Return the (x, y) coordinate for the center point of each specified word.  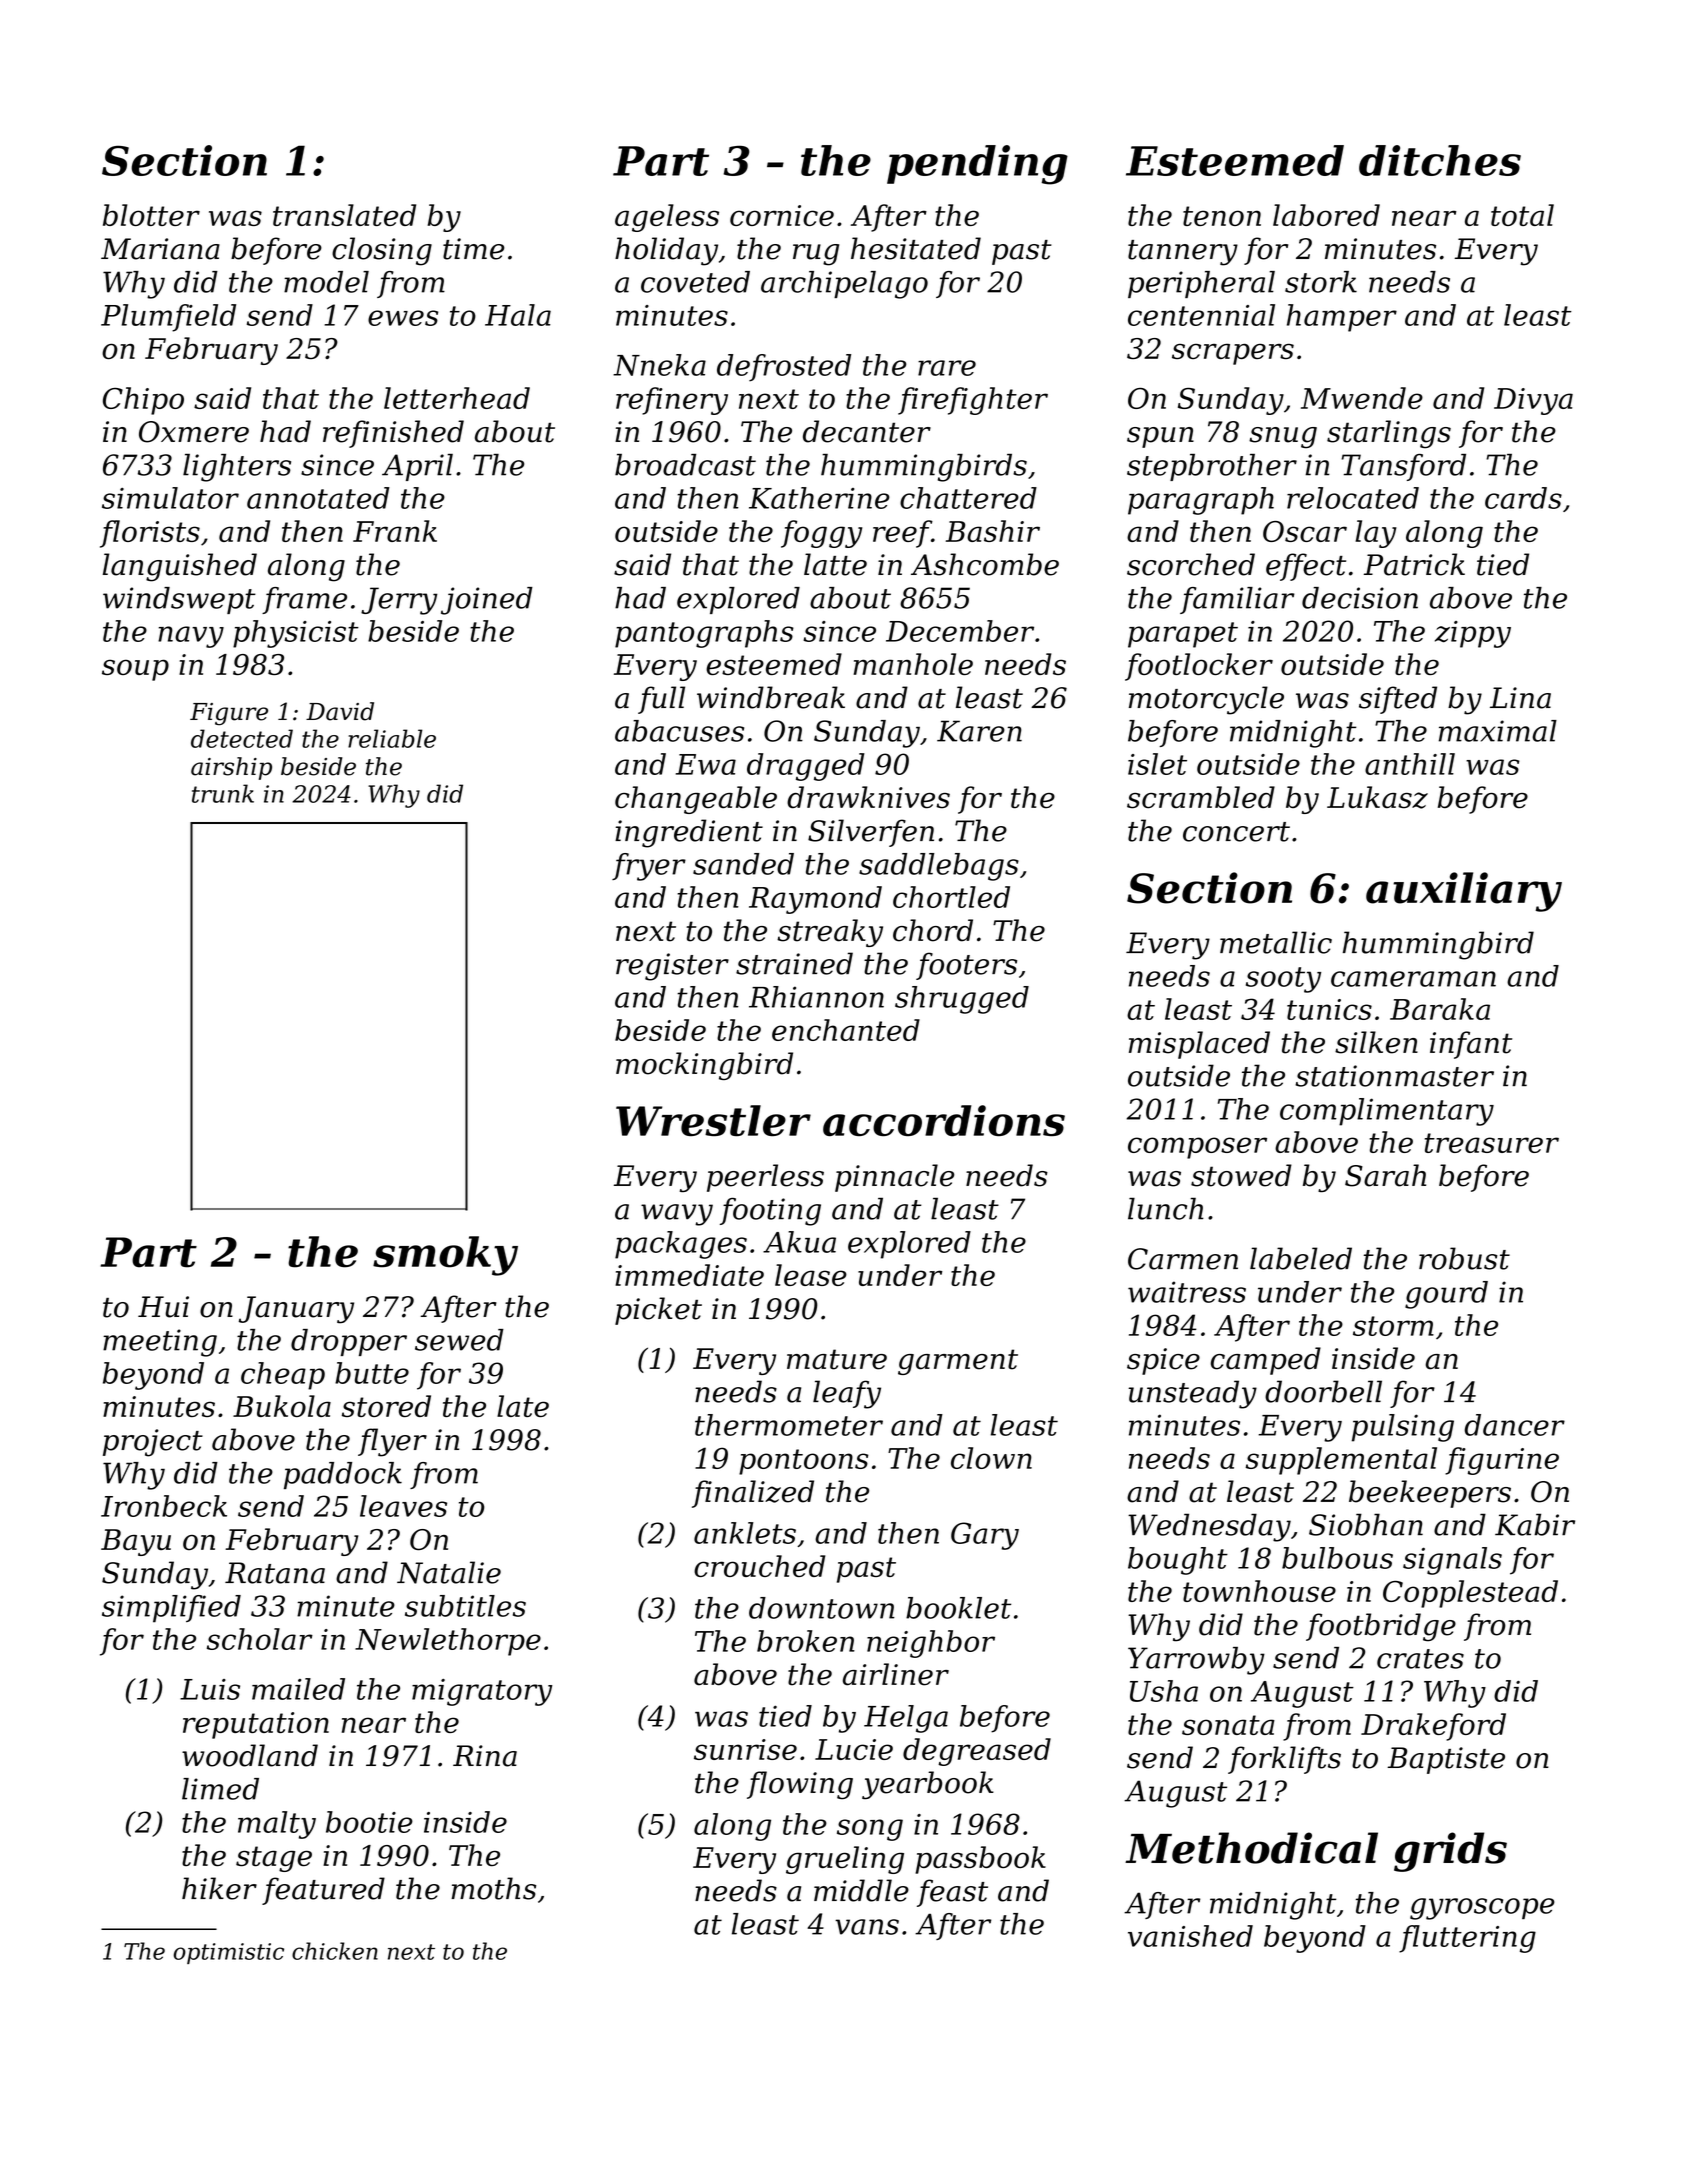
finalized (753, 1494)
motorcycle (1206, 700)
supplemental (1341, 1461)
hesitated (916, 248)
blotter (151, 215)
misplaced (1199, 1045)
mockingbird (704, 1066)
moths (493, 1888)
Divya (1533, 401)
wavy (677, 1215)
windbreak (771, 697)
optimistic (228, 1953)
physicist (296, 634)
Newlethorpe (448, 1642)
